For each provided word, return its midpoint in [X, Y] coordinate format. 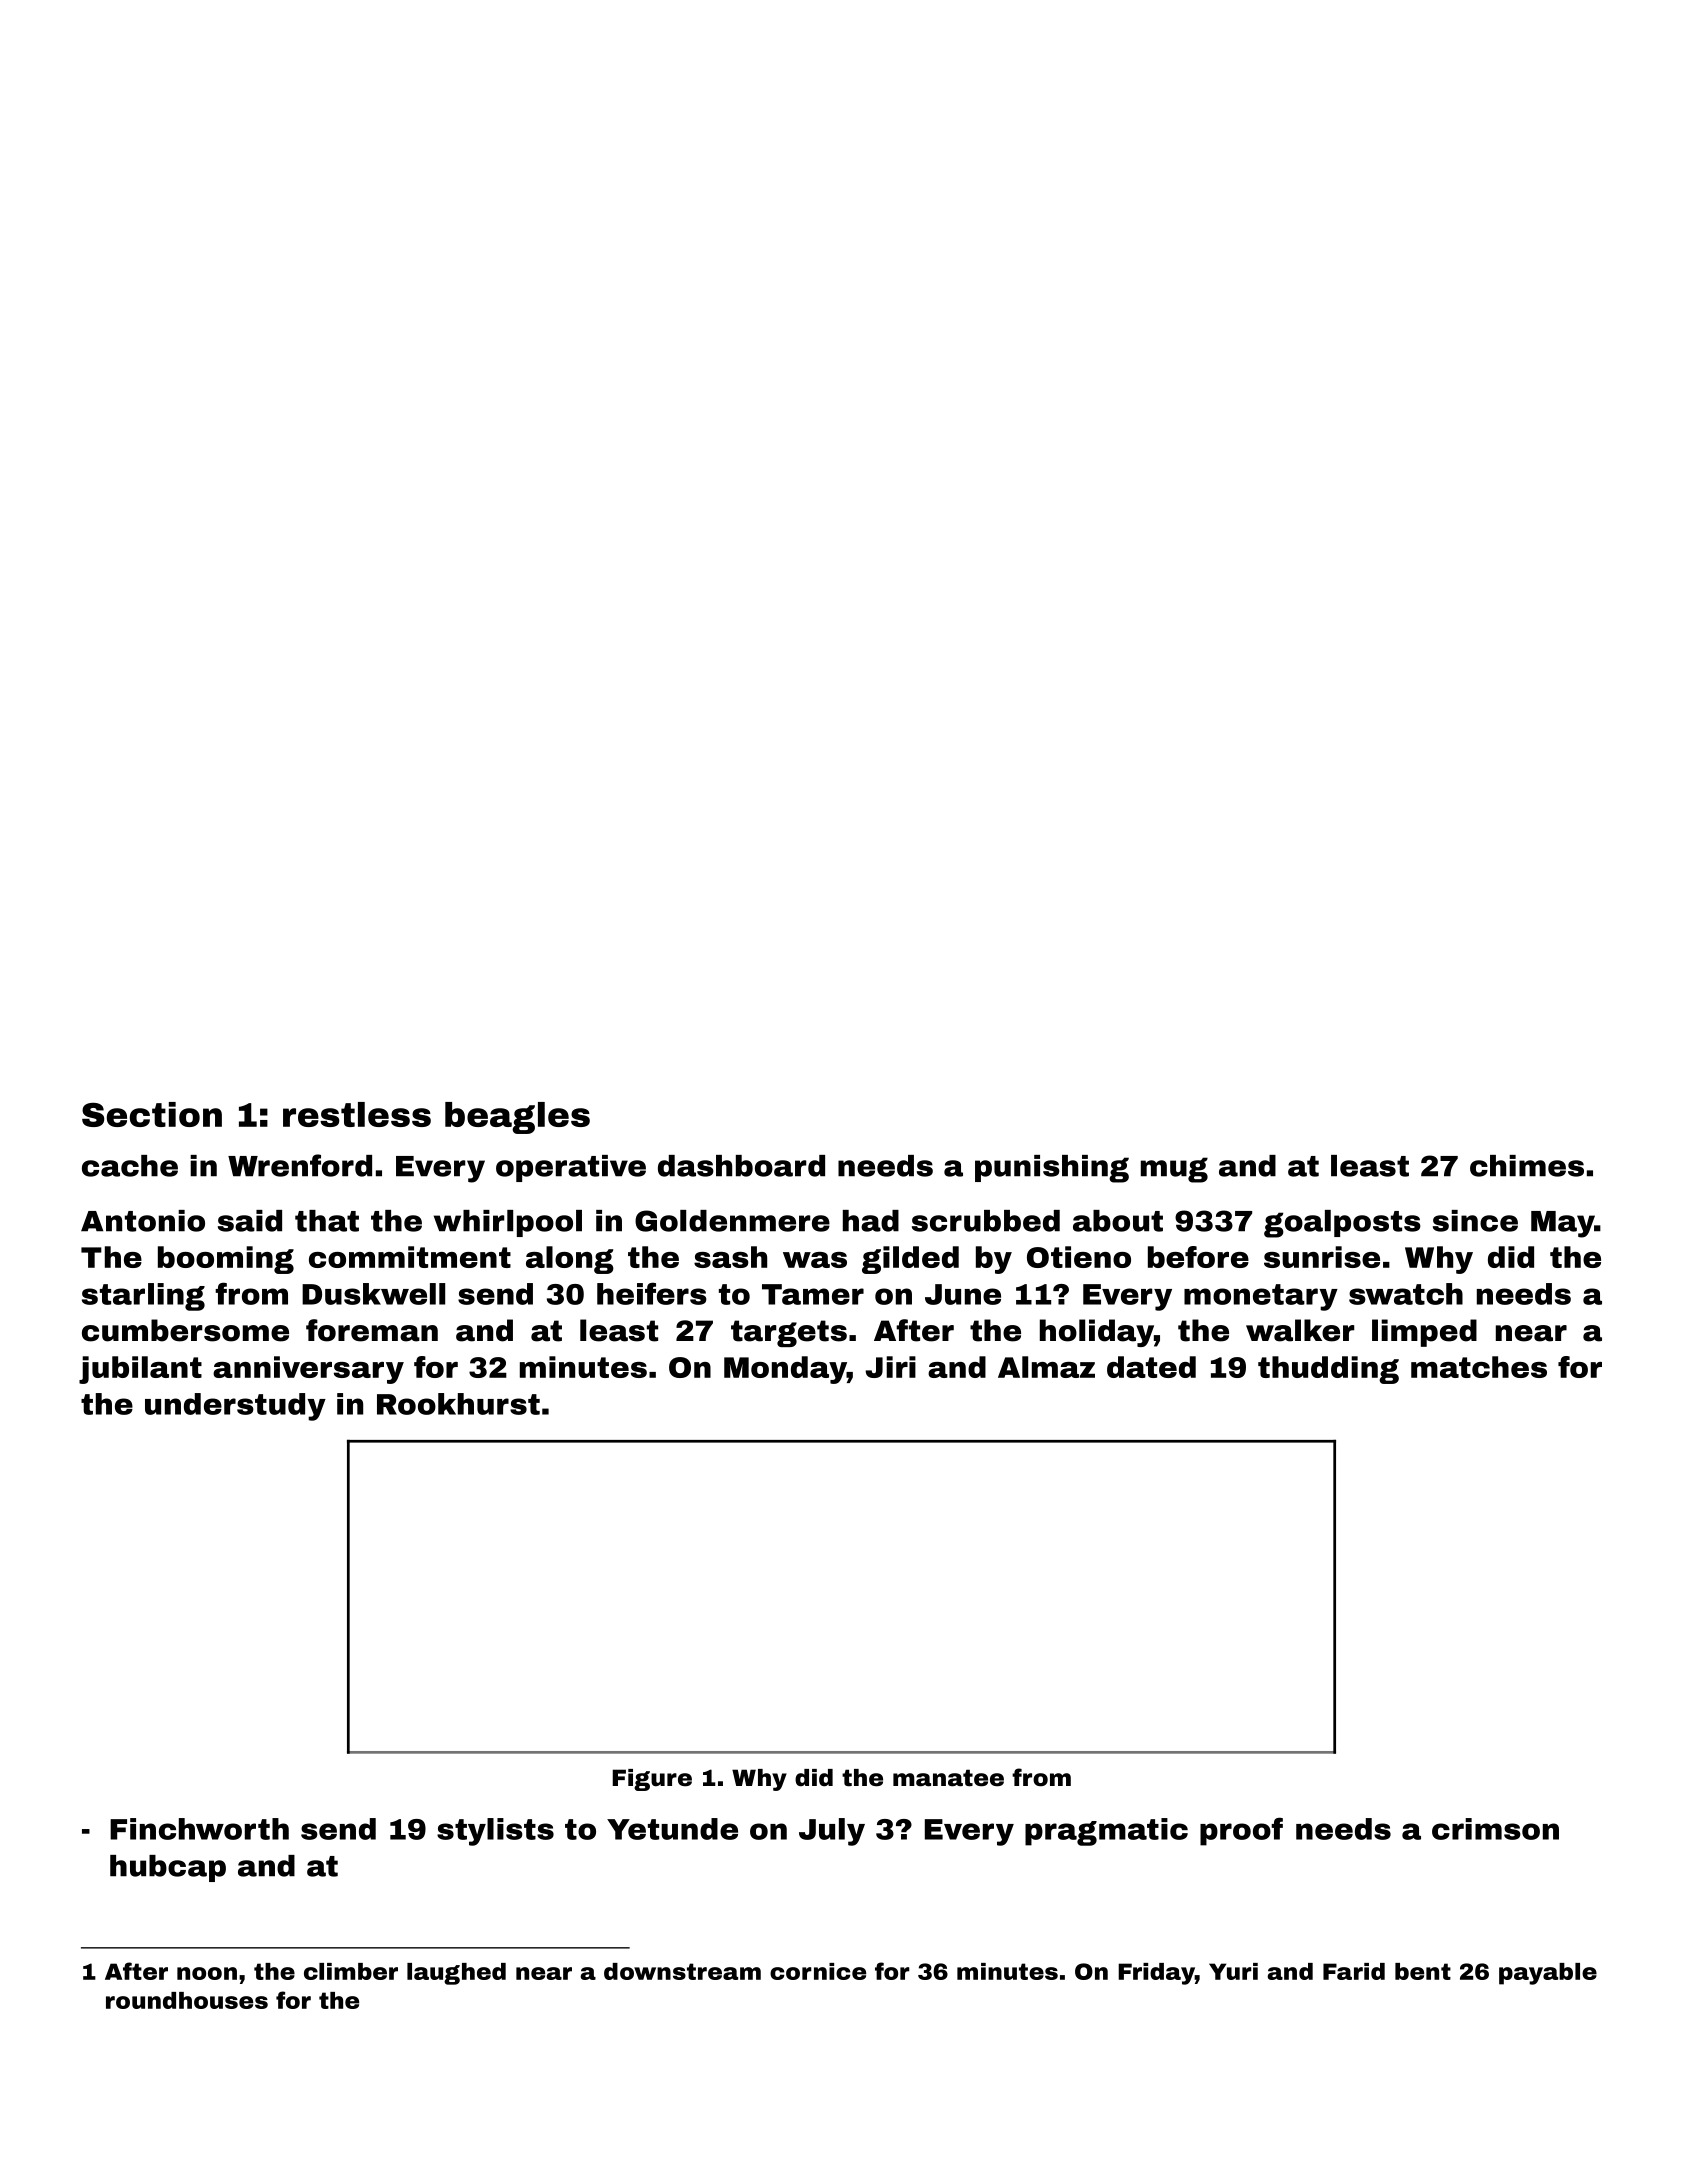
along [570, 1260]
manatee [948, 1778]
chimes [1527, 1166]
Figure [652, 1780]
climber [351, 1971]
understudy [235, 1407]
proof [1241, 1831]
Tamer [813, 1294]
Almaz [1046, 1367]
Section [152, 1114]
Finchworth [199, 1829]
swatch [1406, 1294]
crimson [1495, 1829]
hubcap [168, 1868]
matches [1479, 1367]
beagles [517, 1118]
